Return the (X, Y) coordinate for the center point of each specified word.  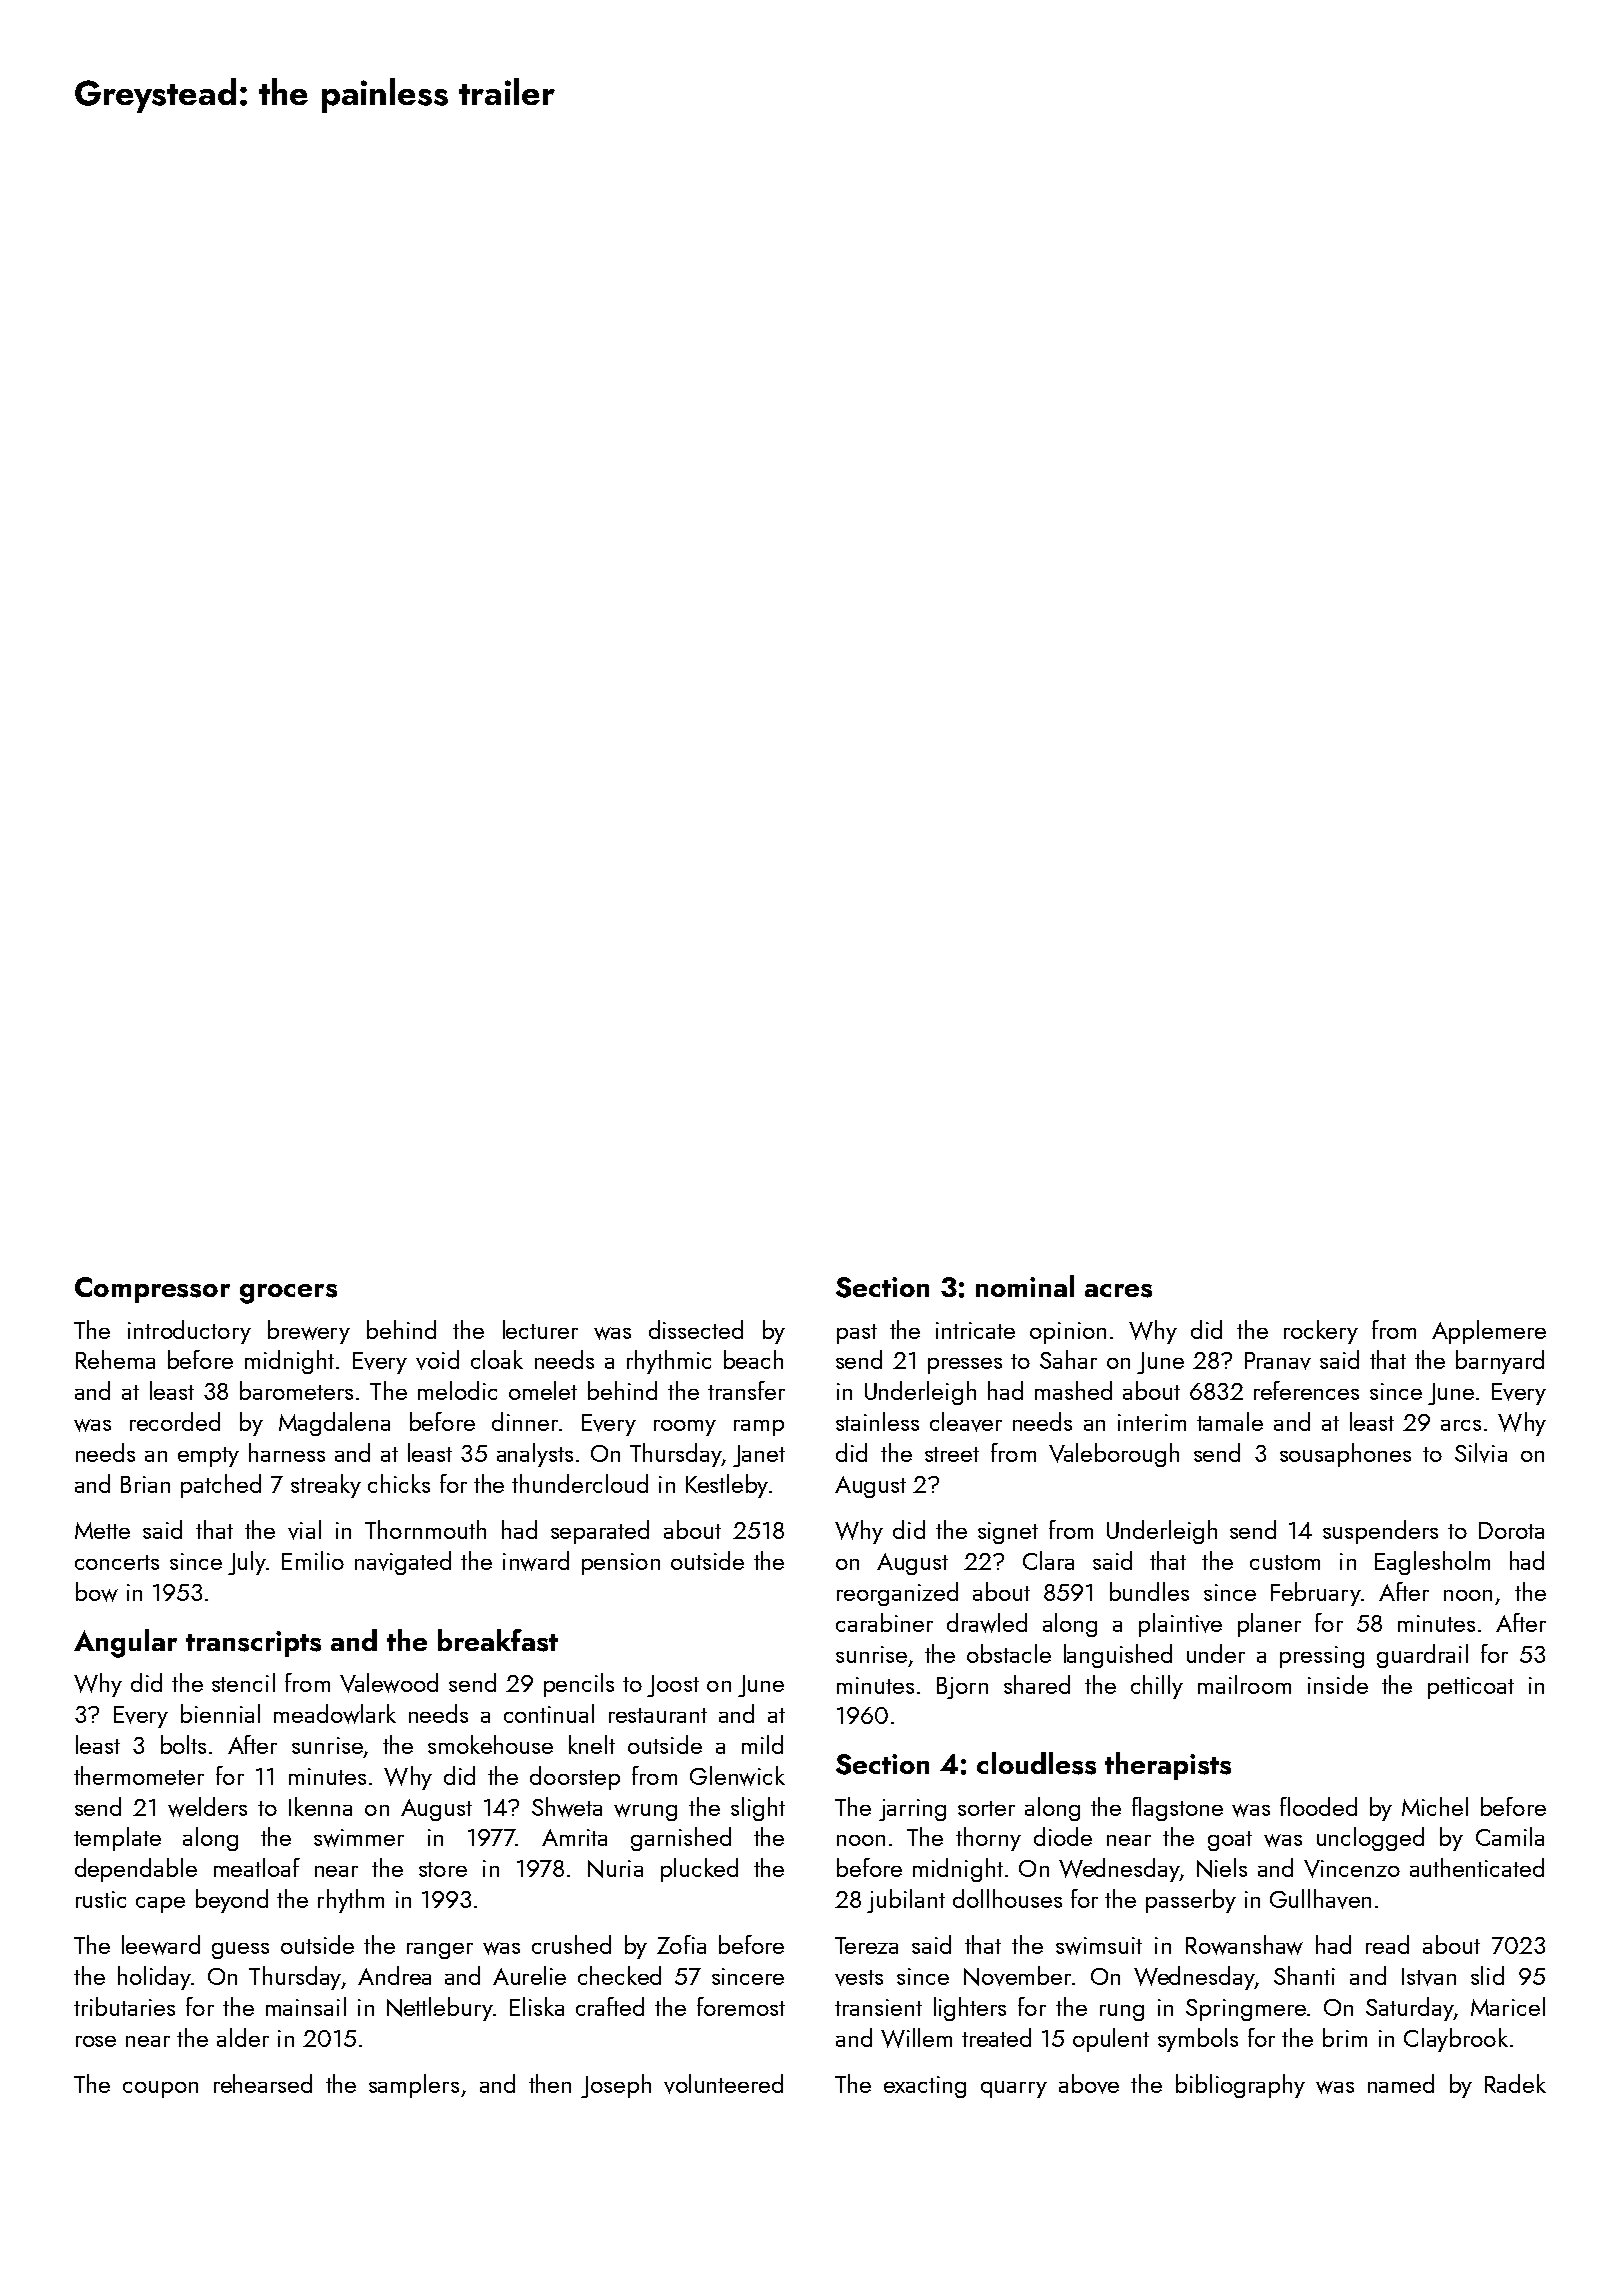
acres (1118, 1291)
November (1017, 1976)
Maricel (1508, 2006)
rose (96, 2041)
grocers (288, 1294)
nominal (1025, 1286)
